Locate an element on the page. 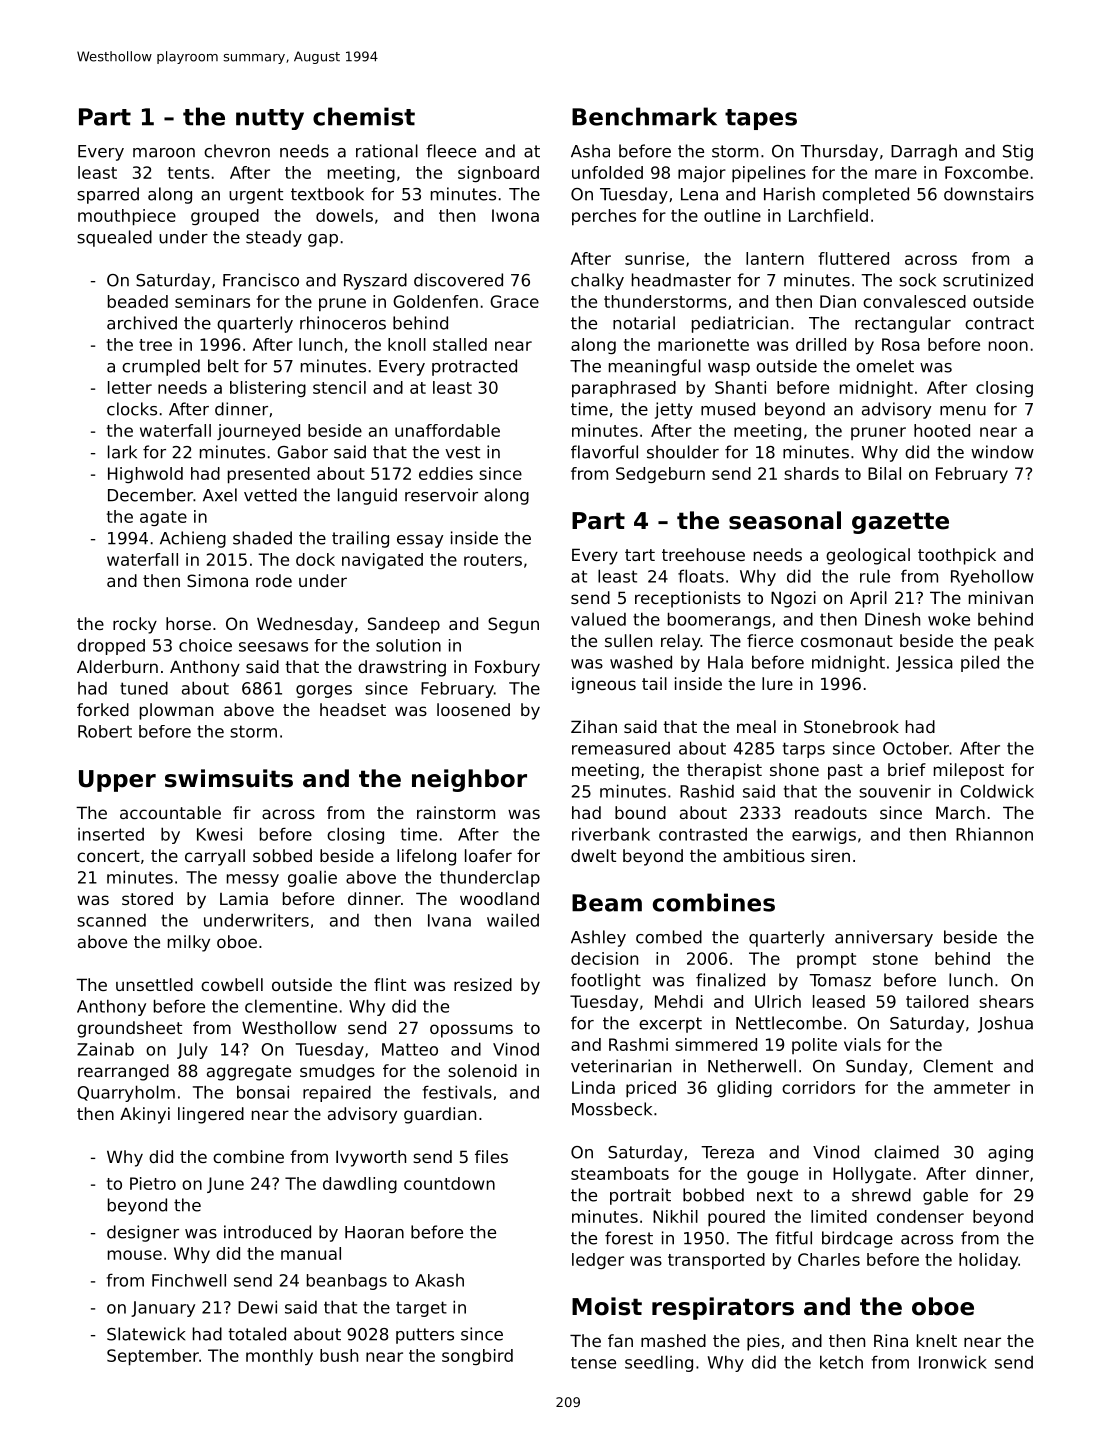 This page has width=1111, height=1438. gable is located at coordinates (945, 1196).
